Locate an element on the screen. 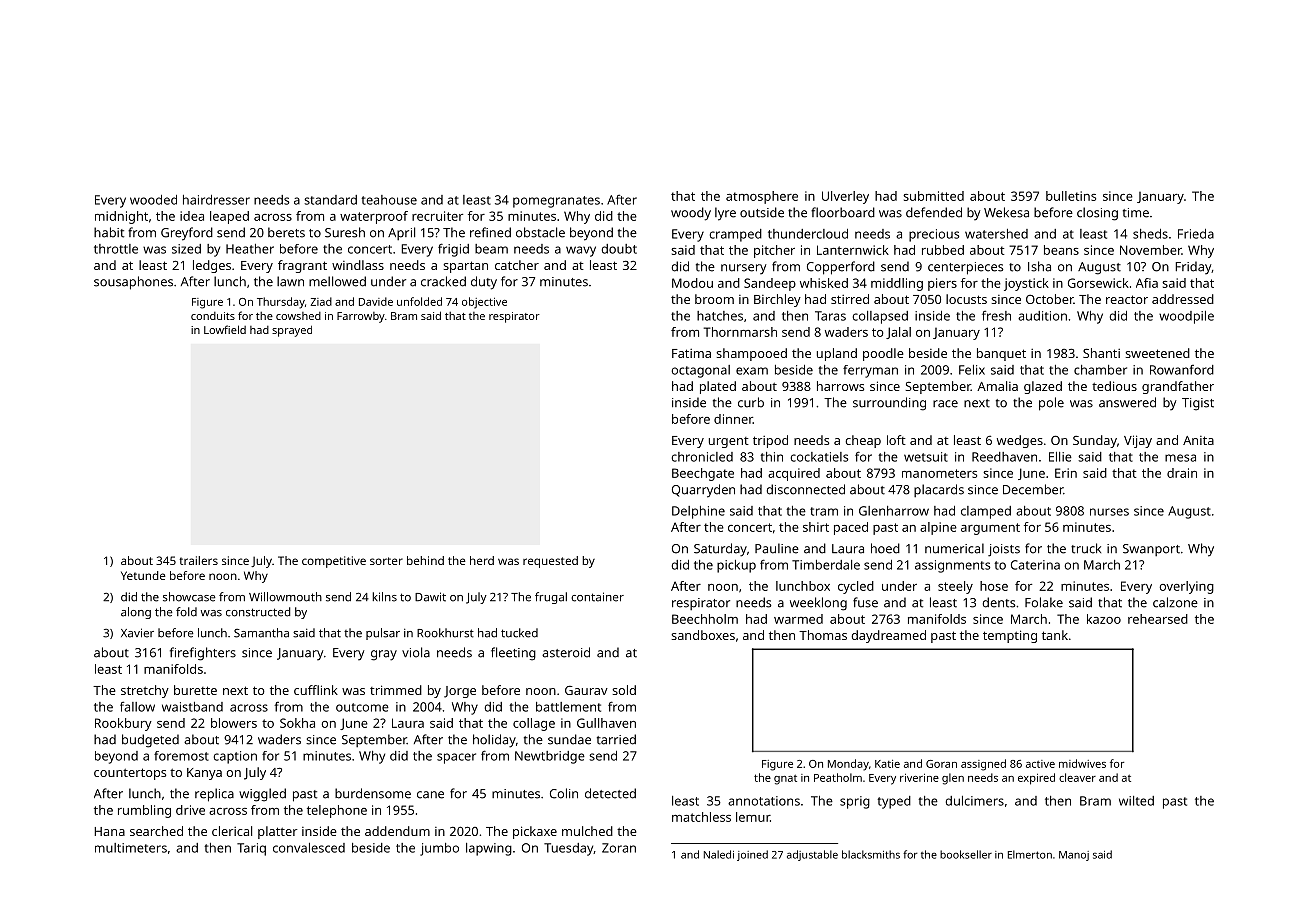  woody is located at coordinates (691, 214).
